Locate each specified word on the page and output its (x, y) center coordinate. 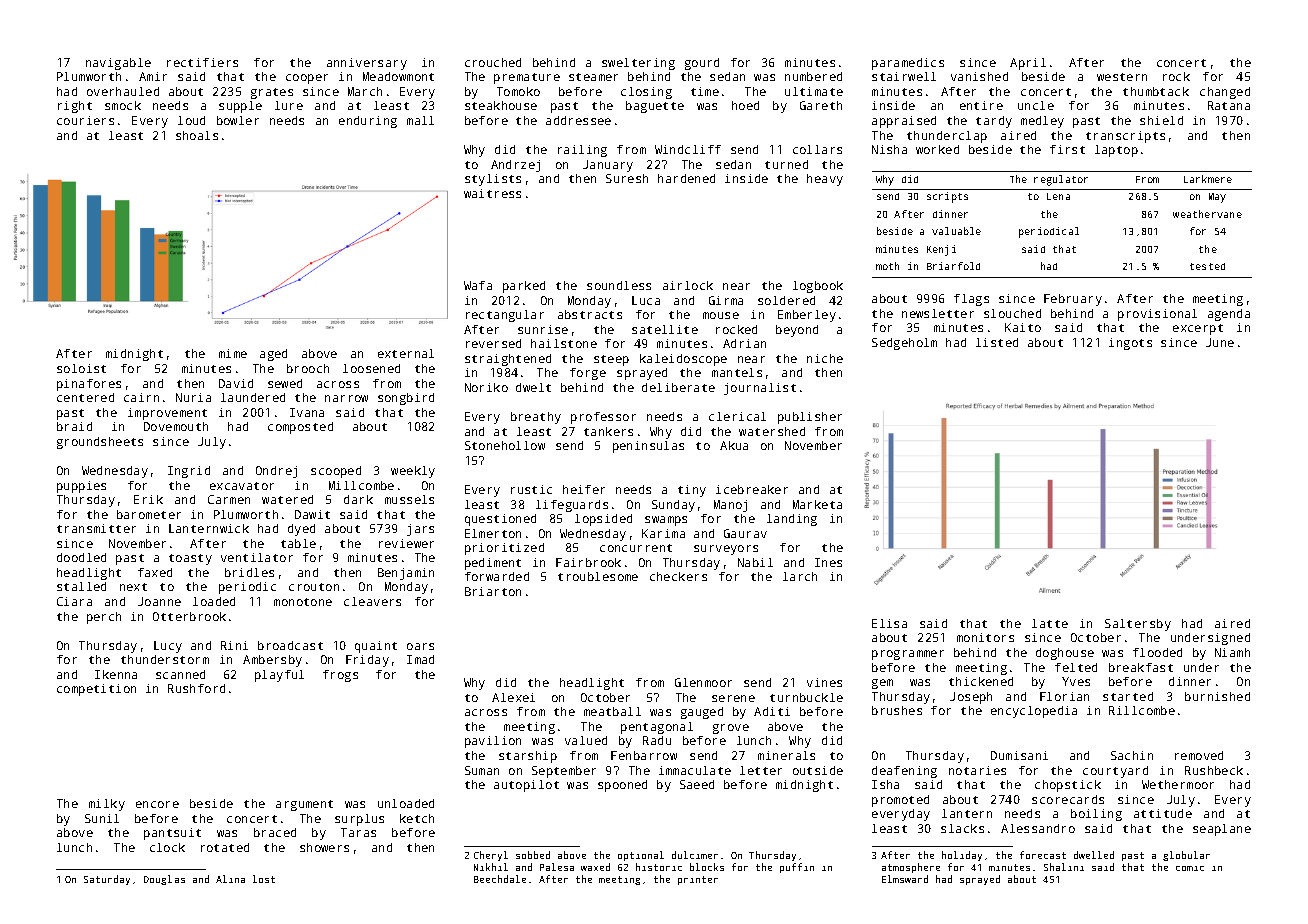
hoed (745, 105)
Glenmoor (703, 682)
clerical (737, 416)
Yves (1076, 681)
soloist (81, 368)
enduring (368, 122)
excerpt (1198, 329)
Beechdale (500, 879)
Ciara (74, 601)
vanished (979, 76)
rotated (225, 847)
